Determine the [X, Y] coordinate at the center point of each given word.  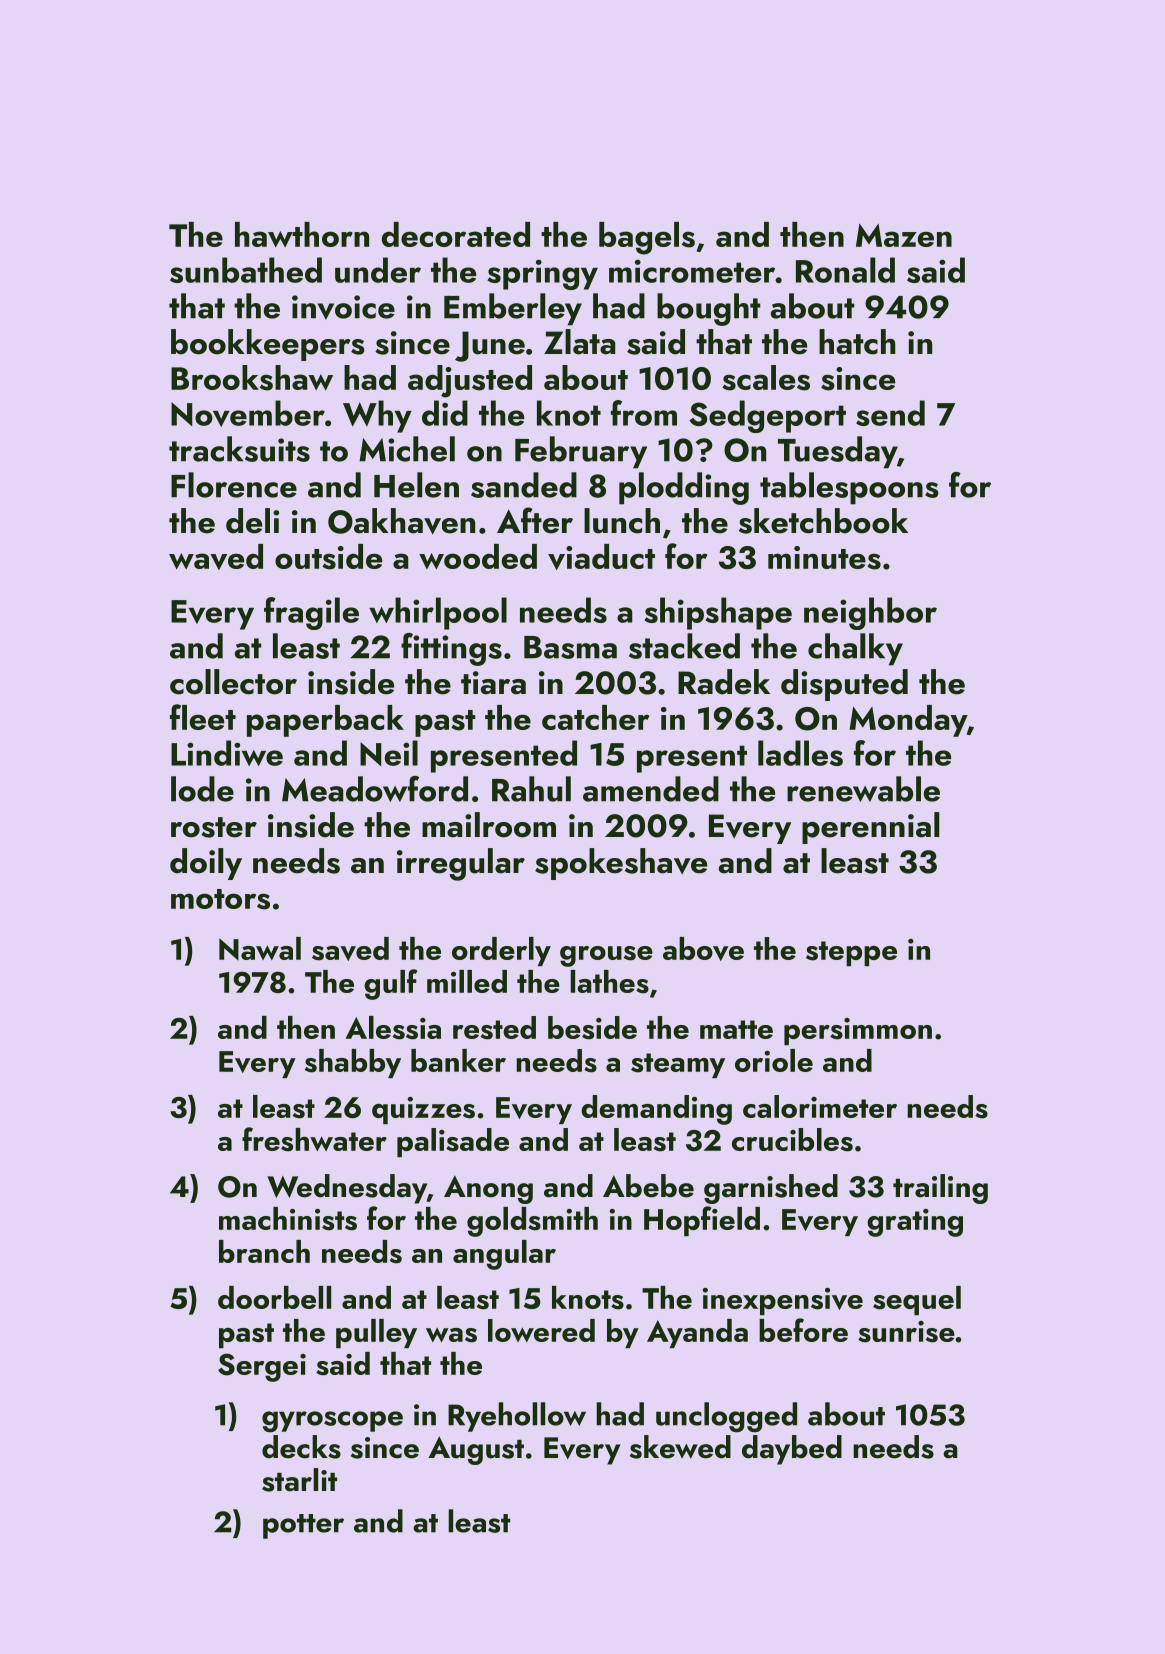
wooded [478, 556]
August [476, 1450]
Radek [724, 682]
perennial [870, 828]
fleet [203, 717]
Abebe [648, 1186]
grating [915, 1223]
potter [303, 1526]
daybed [792, 1450]
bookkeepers [268, 345]
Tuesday [837, 452]
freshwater [314, 1139]
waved [216, 557]
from [644, 413]
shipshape [718, 613]
